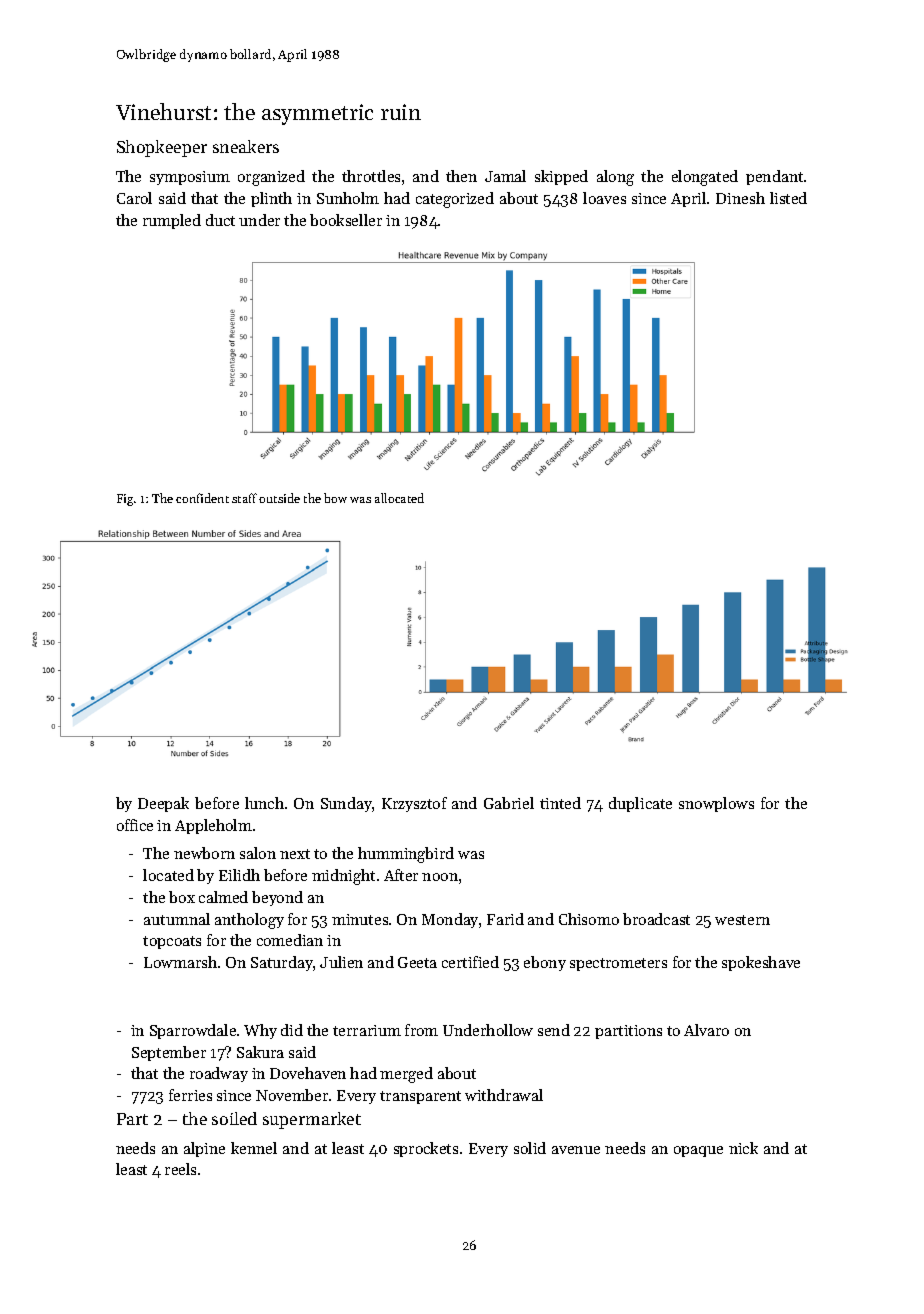  I want to click on kennel, so click(254, 1148).
